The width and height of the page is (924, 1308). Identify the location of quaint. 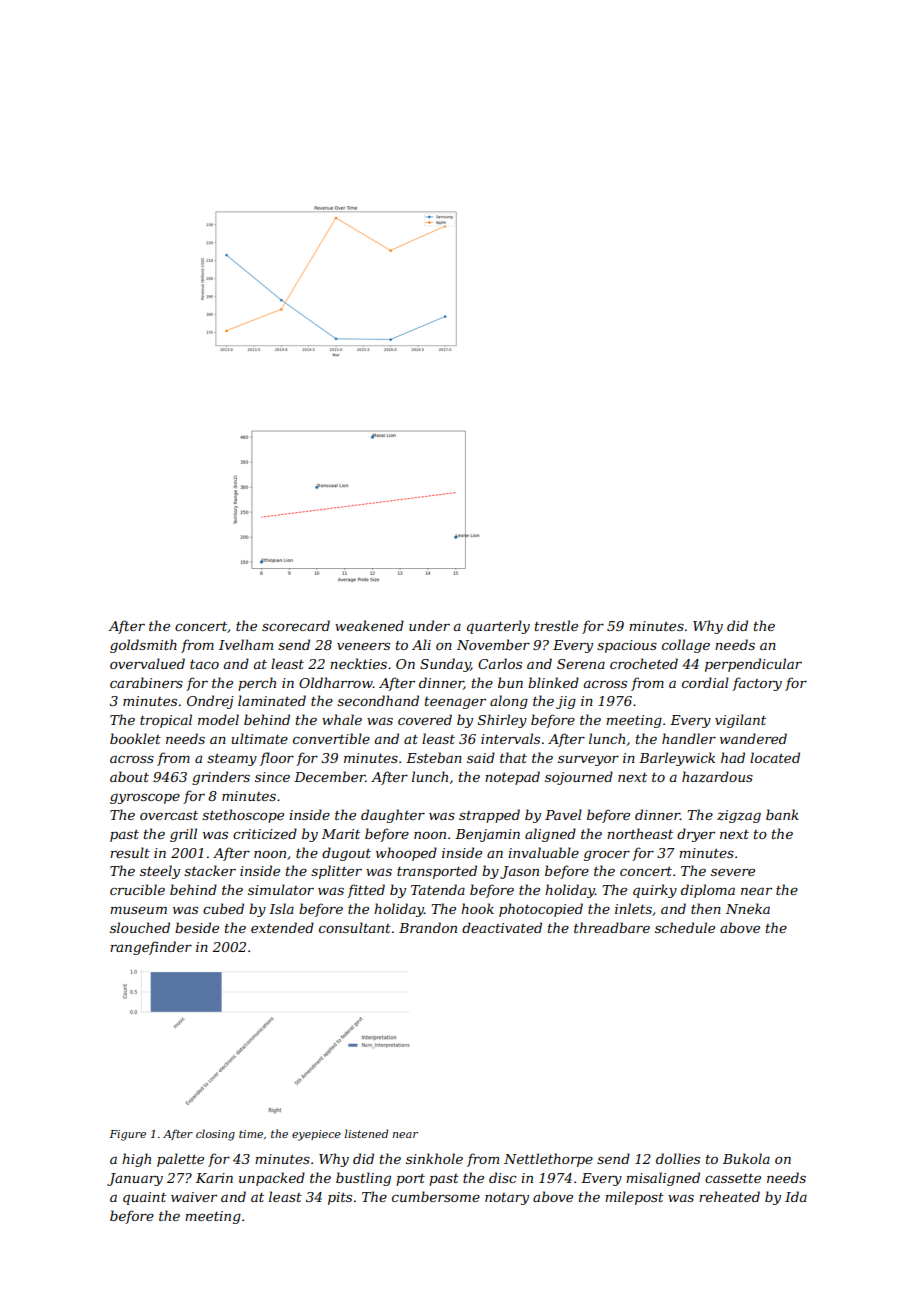
(144, 1198).
